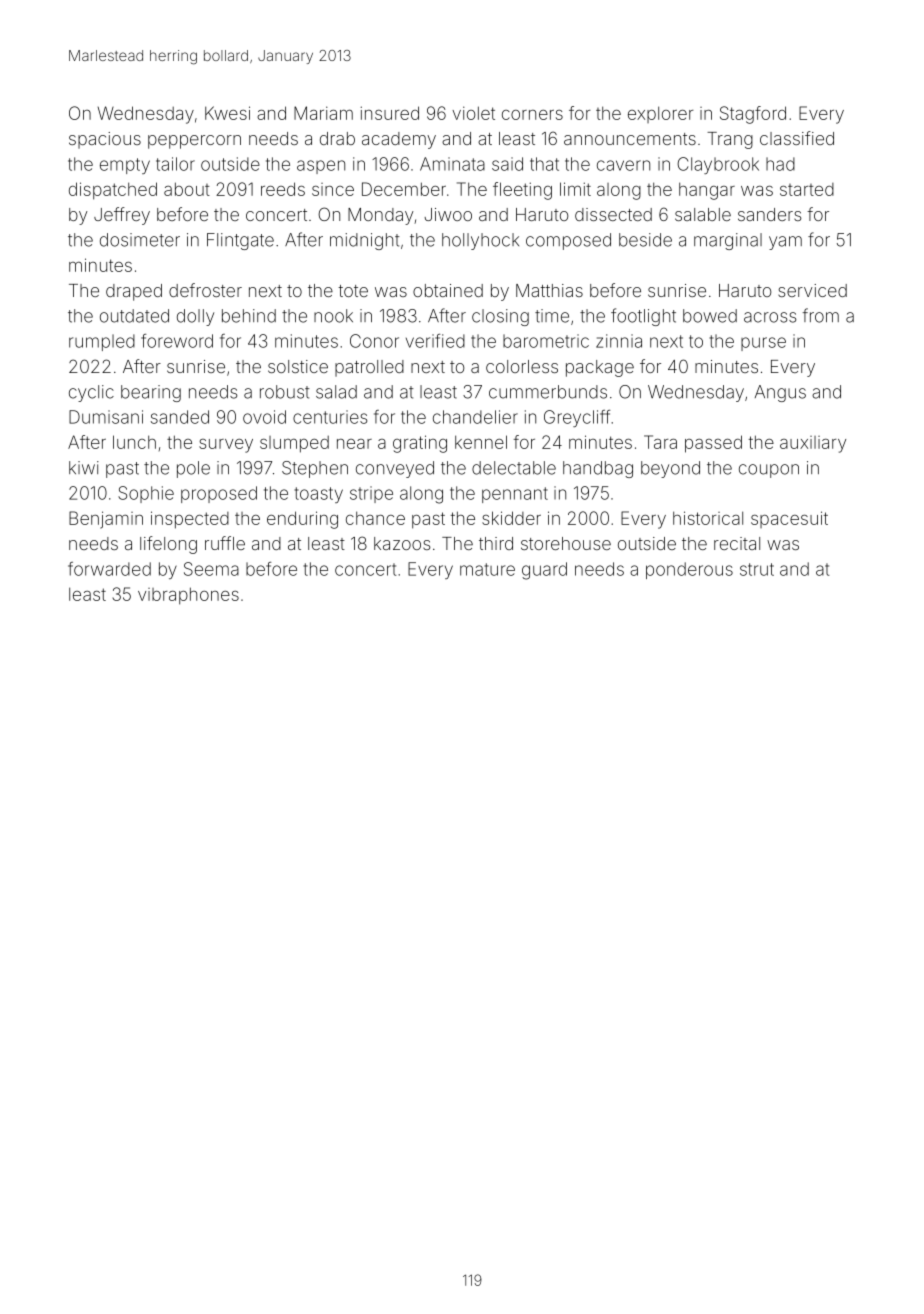  I want to click on near, so click(354, 444).
